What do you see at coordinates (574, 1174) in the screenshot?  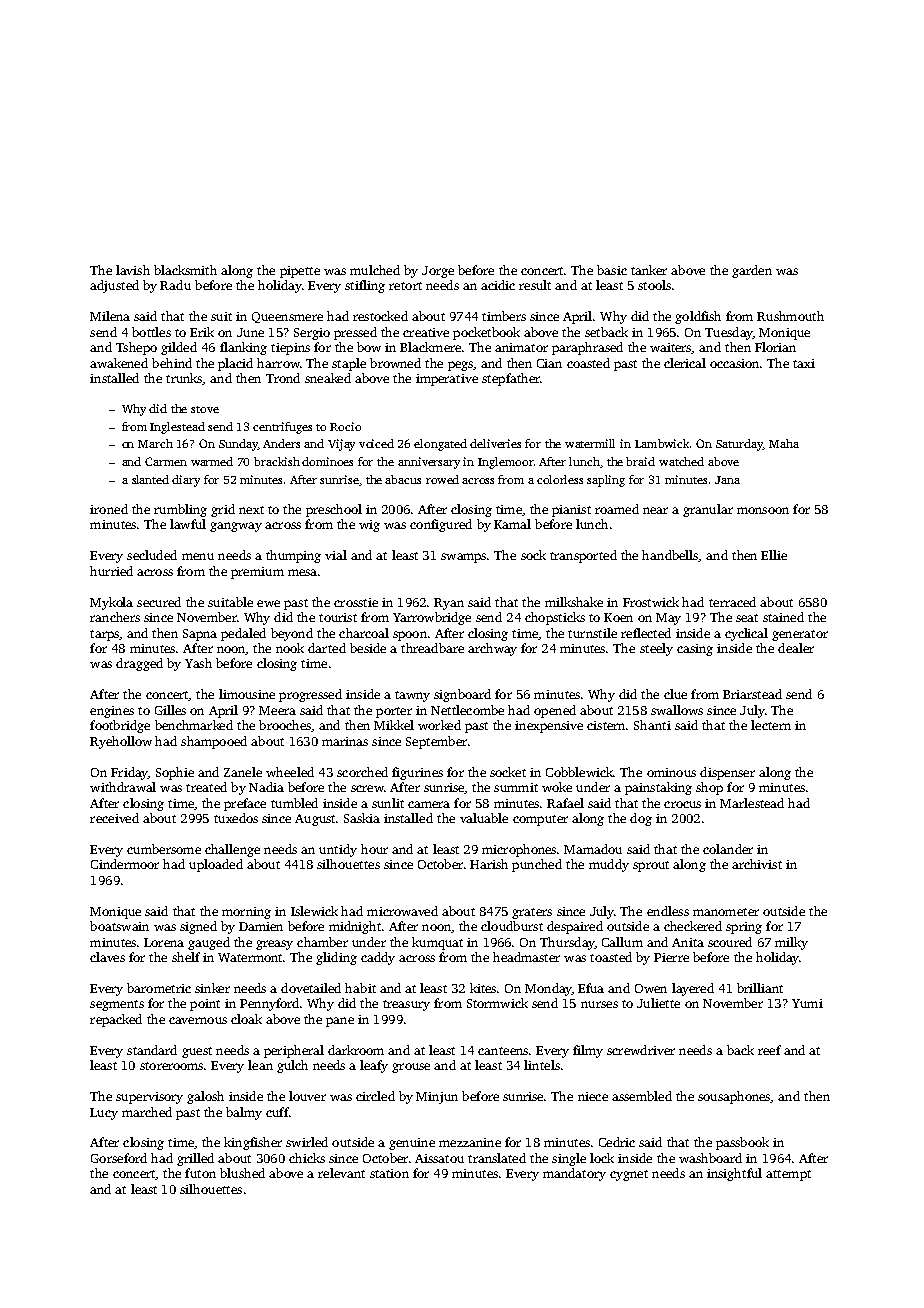 I see `mandatory` at bounding box center [574, 1174].
